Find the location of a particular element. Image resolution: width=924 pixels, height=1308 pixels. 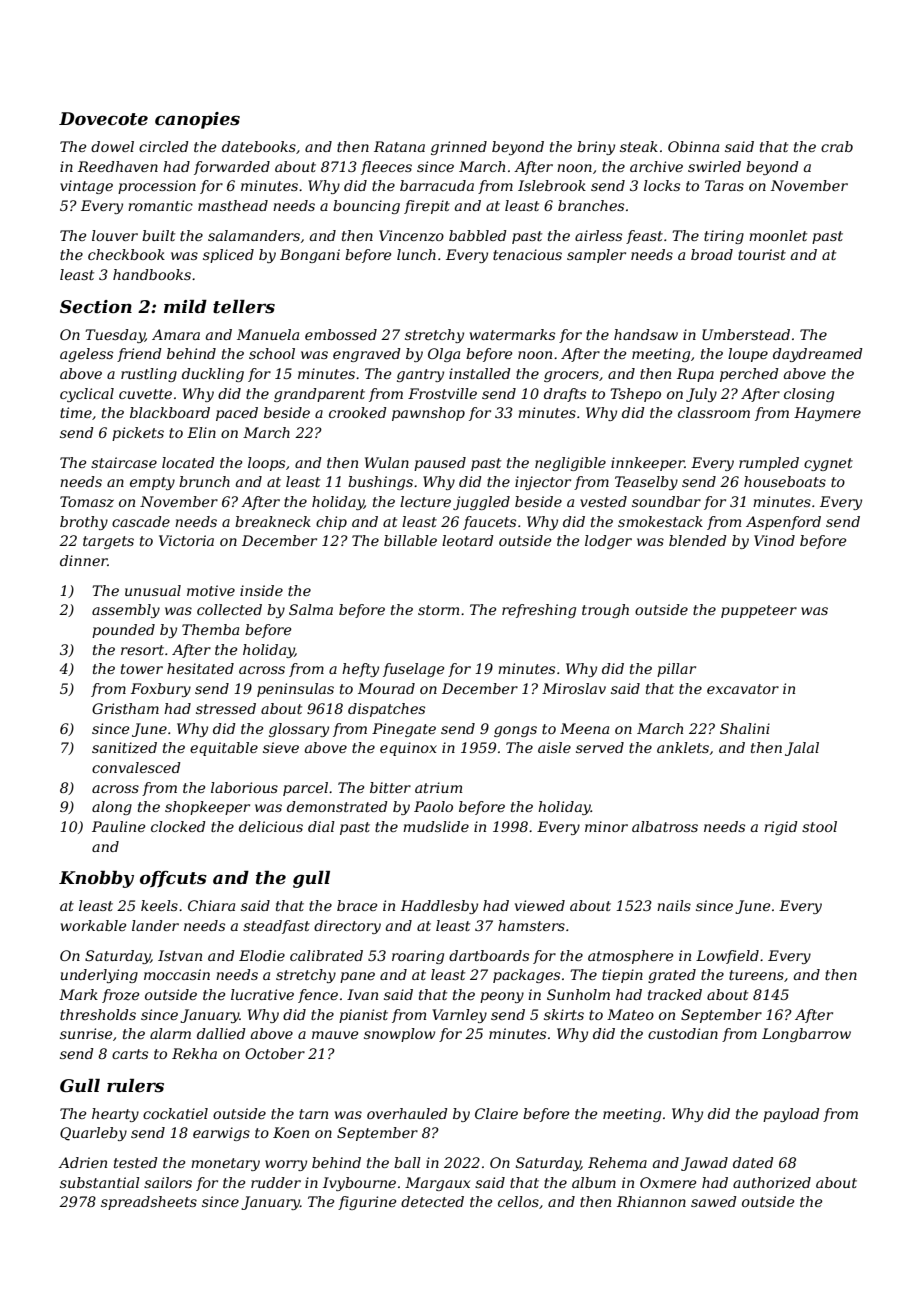

briny is located at coordinates (596, 148).
